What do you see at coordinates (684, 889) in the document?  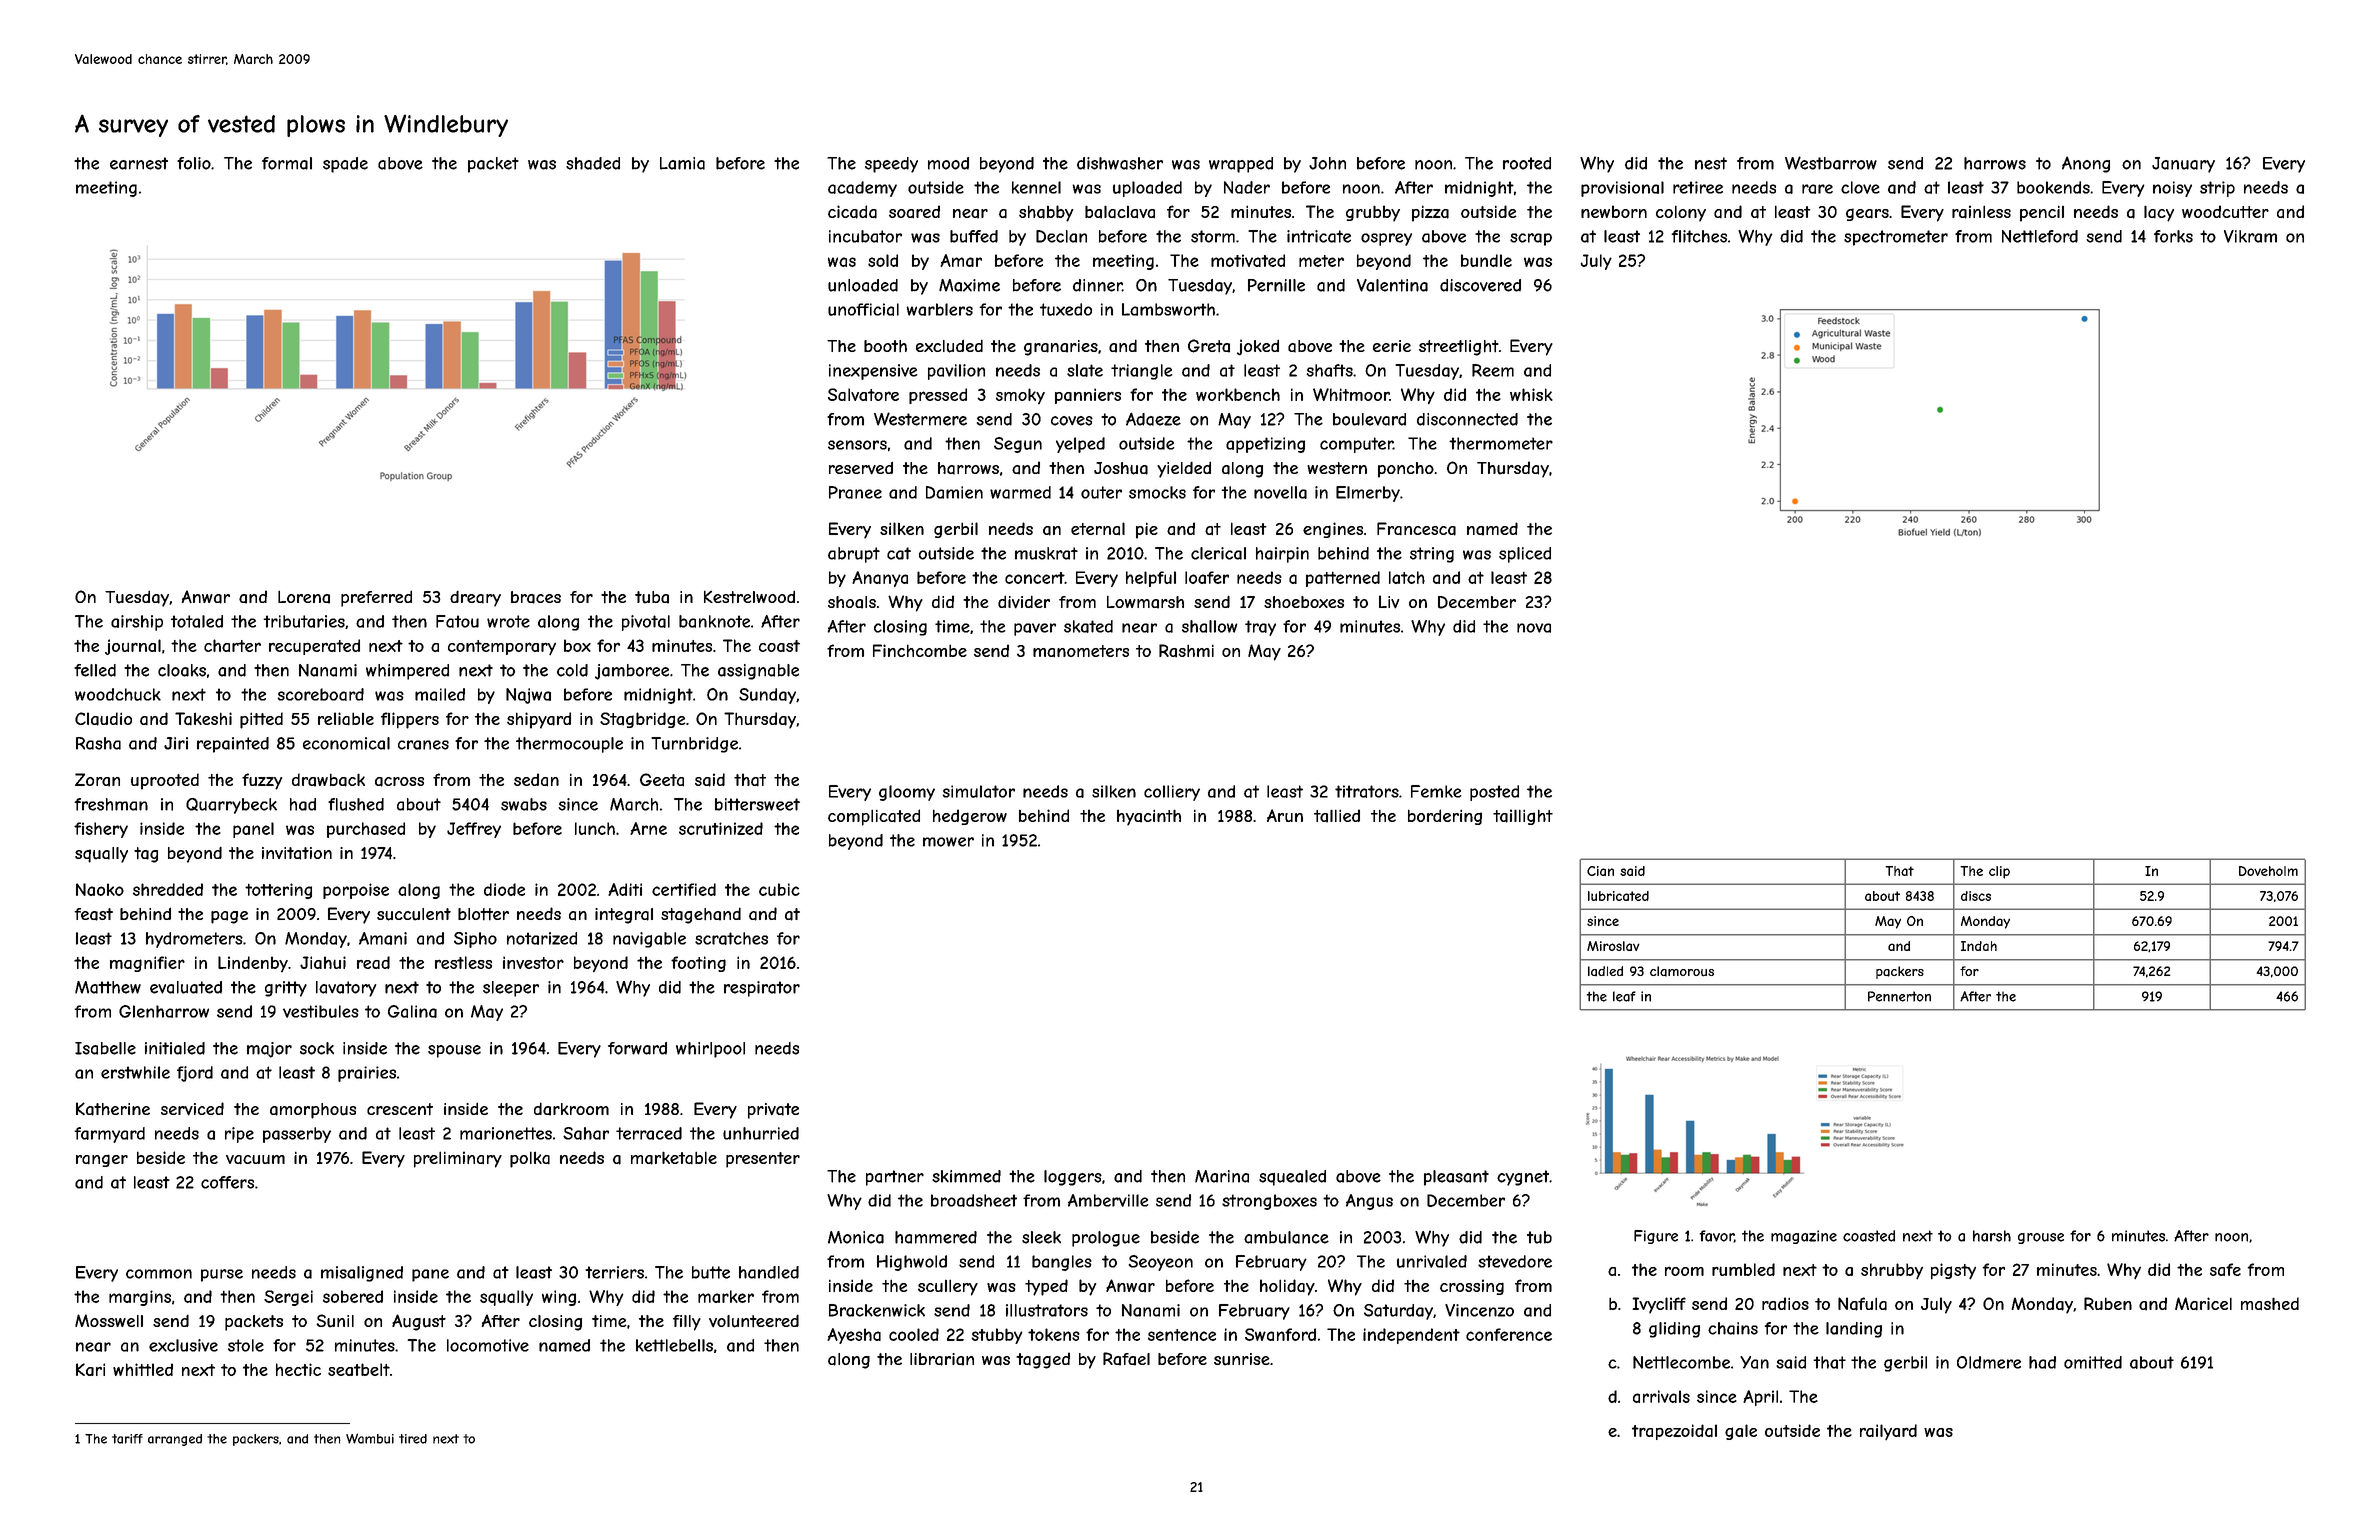 I see `certified` at bounding box center [684, 889].
